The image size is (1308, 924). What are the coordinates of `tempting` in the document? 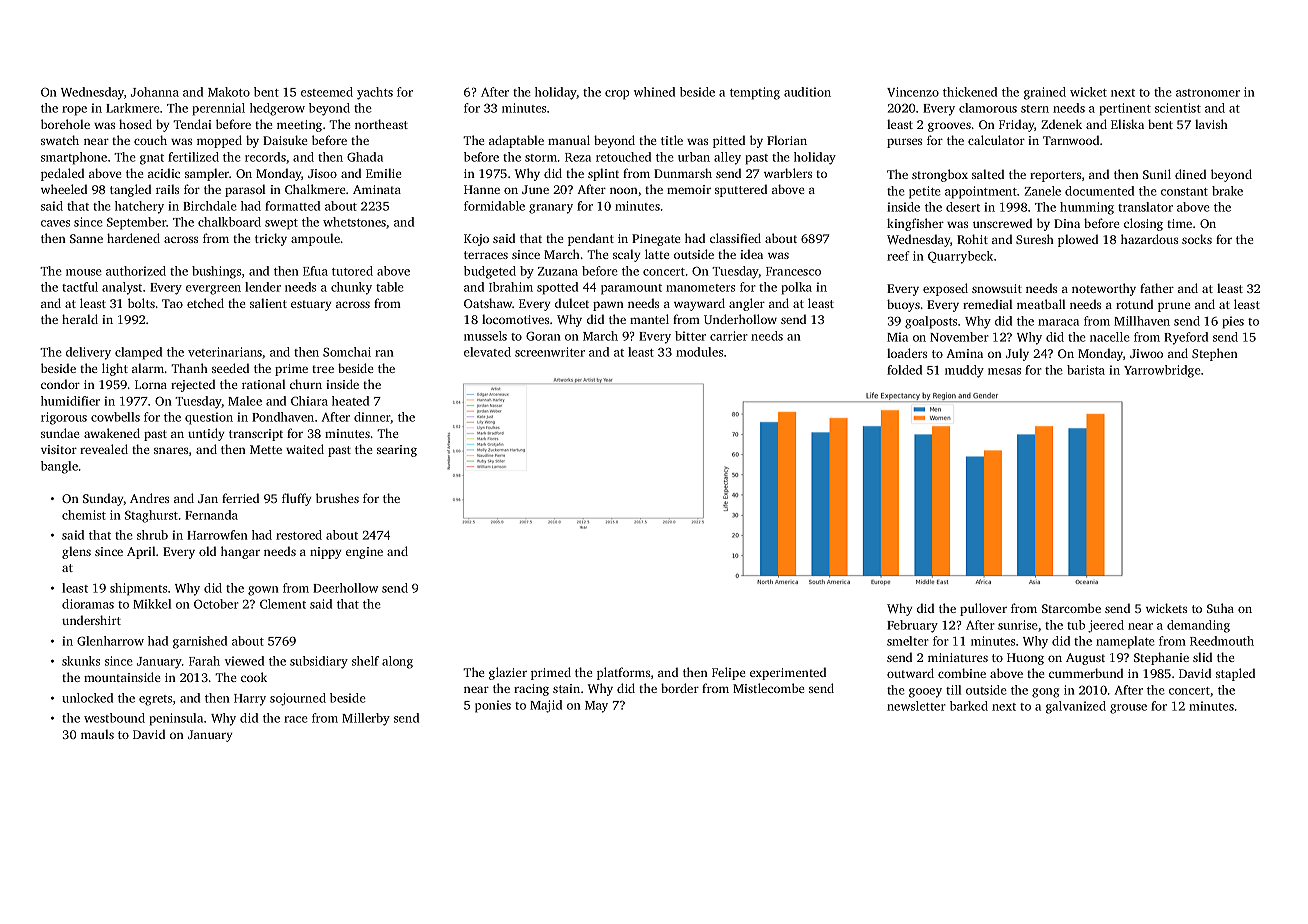 It's located at (755, 93).
